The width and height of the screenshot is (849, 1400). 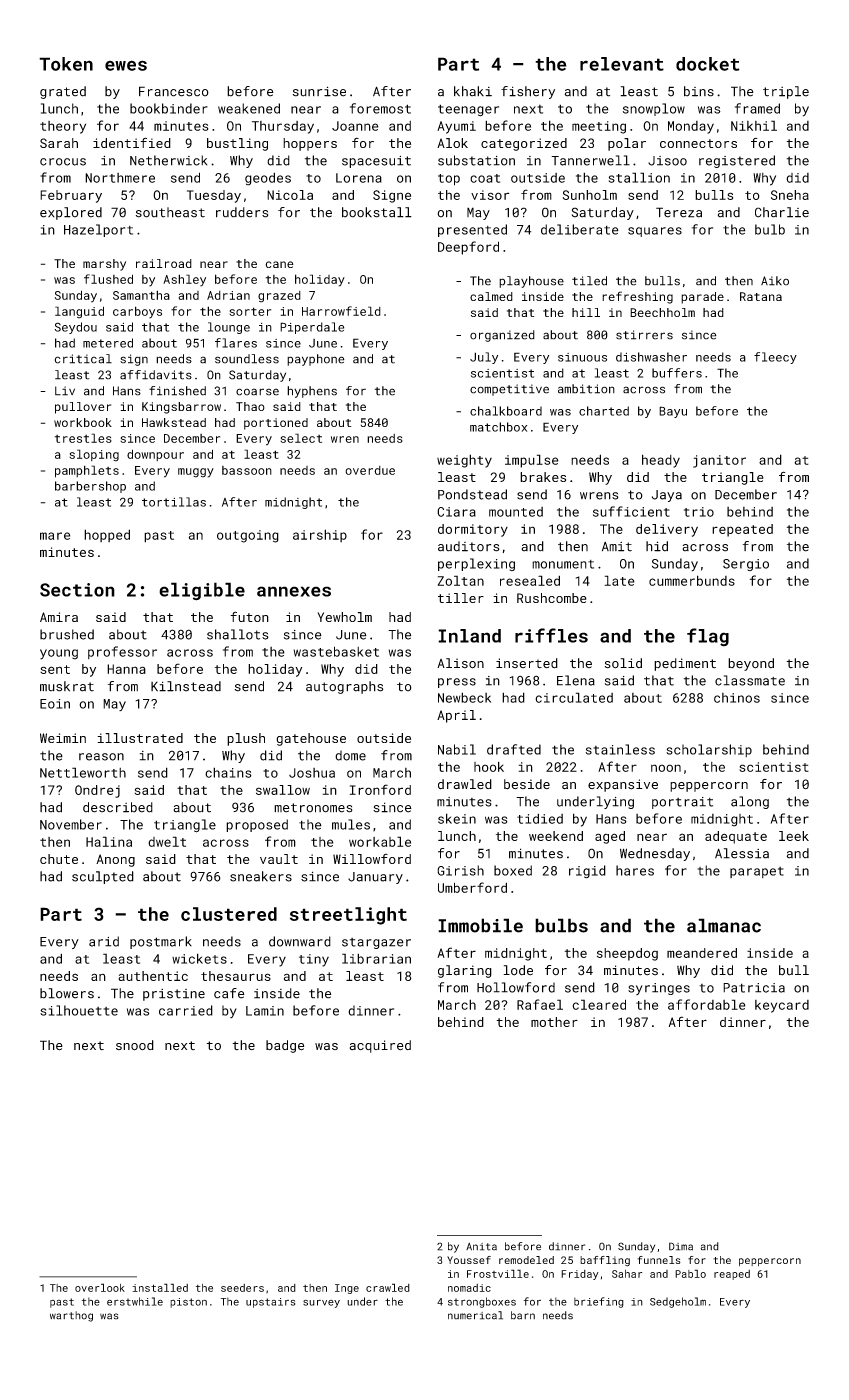 What do you see at coordinates (285, 1046) in the screenshot?
I see `badge` at bounding box center [285, 1046].
